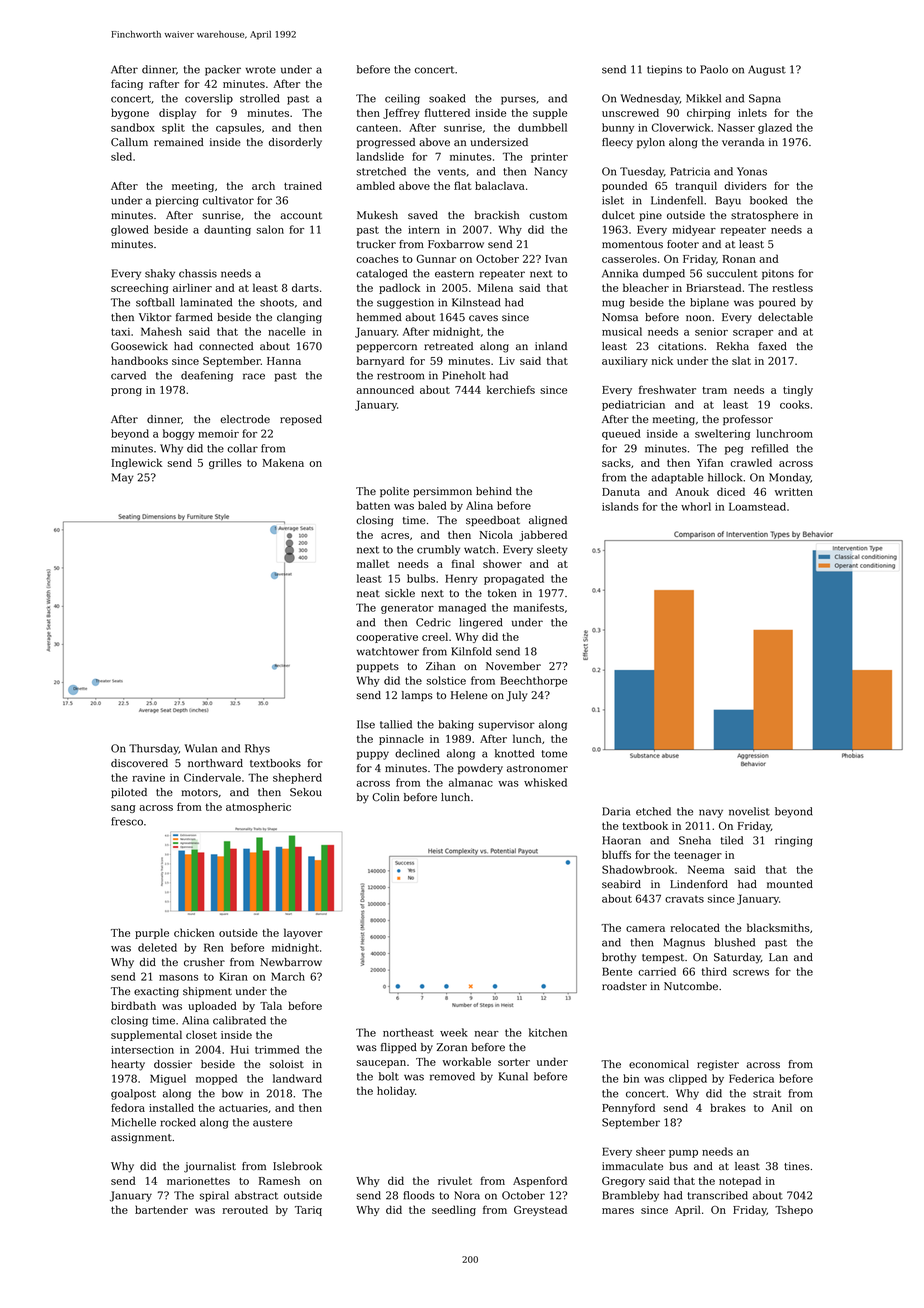  Describe the element at coordinates (471, 782) in the screenshot. I see `almanac` at that location.
